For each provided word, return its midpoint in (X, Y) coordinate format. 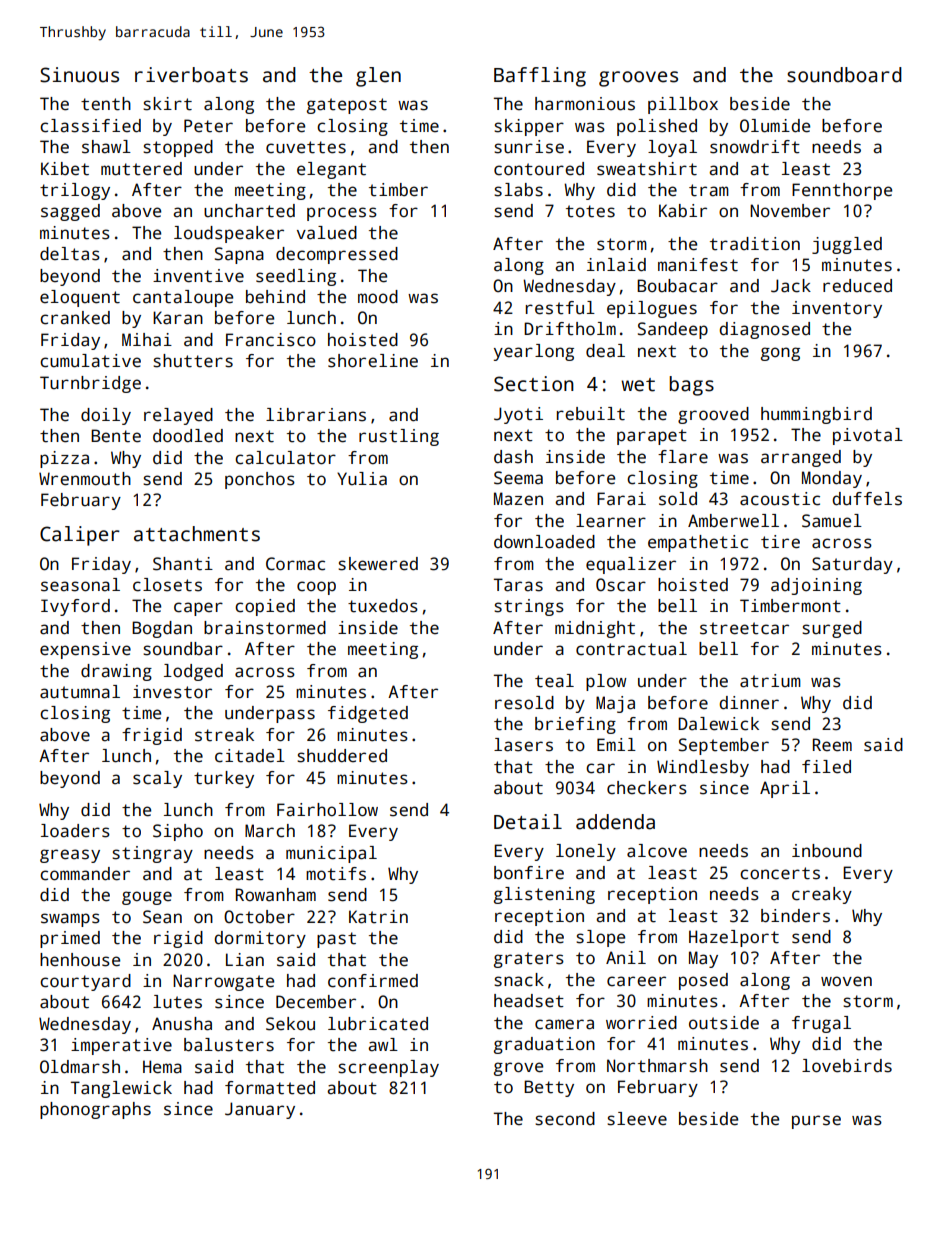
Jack (791, 286)
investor (172, 692)
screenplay (388, 1068)
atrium (770, 681)
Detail (528, 822)
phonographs (95, 1110)
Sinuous (79, 75)
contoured (539, 169)
